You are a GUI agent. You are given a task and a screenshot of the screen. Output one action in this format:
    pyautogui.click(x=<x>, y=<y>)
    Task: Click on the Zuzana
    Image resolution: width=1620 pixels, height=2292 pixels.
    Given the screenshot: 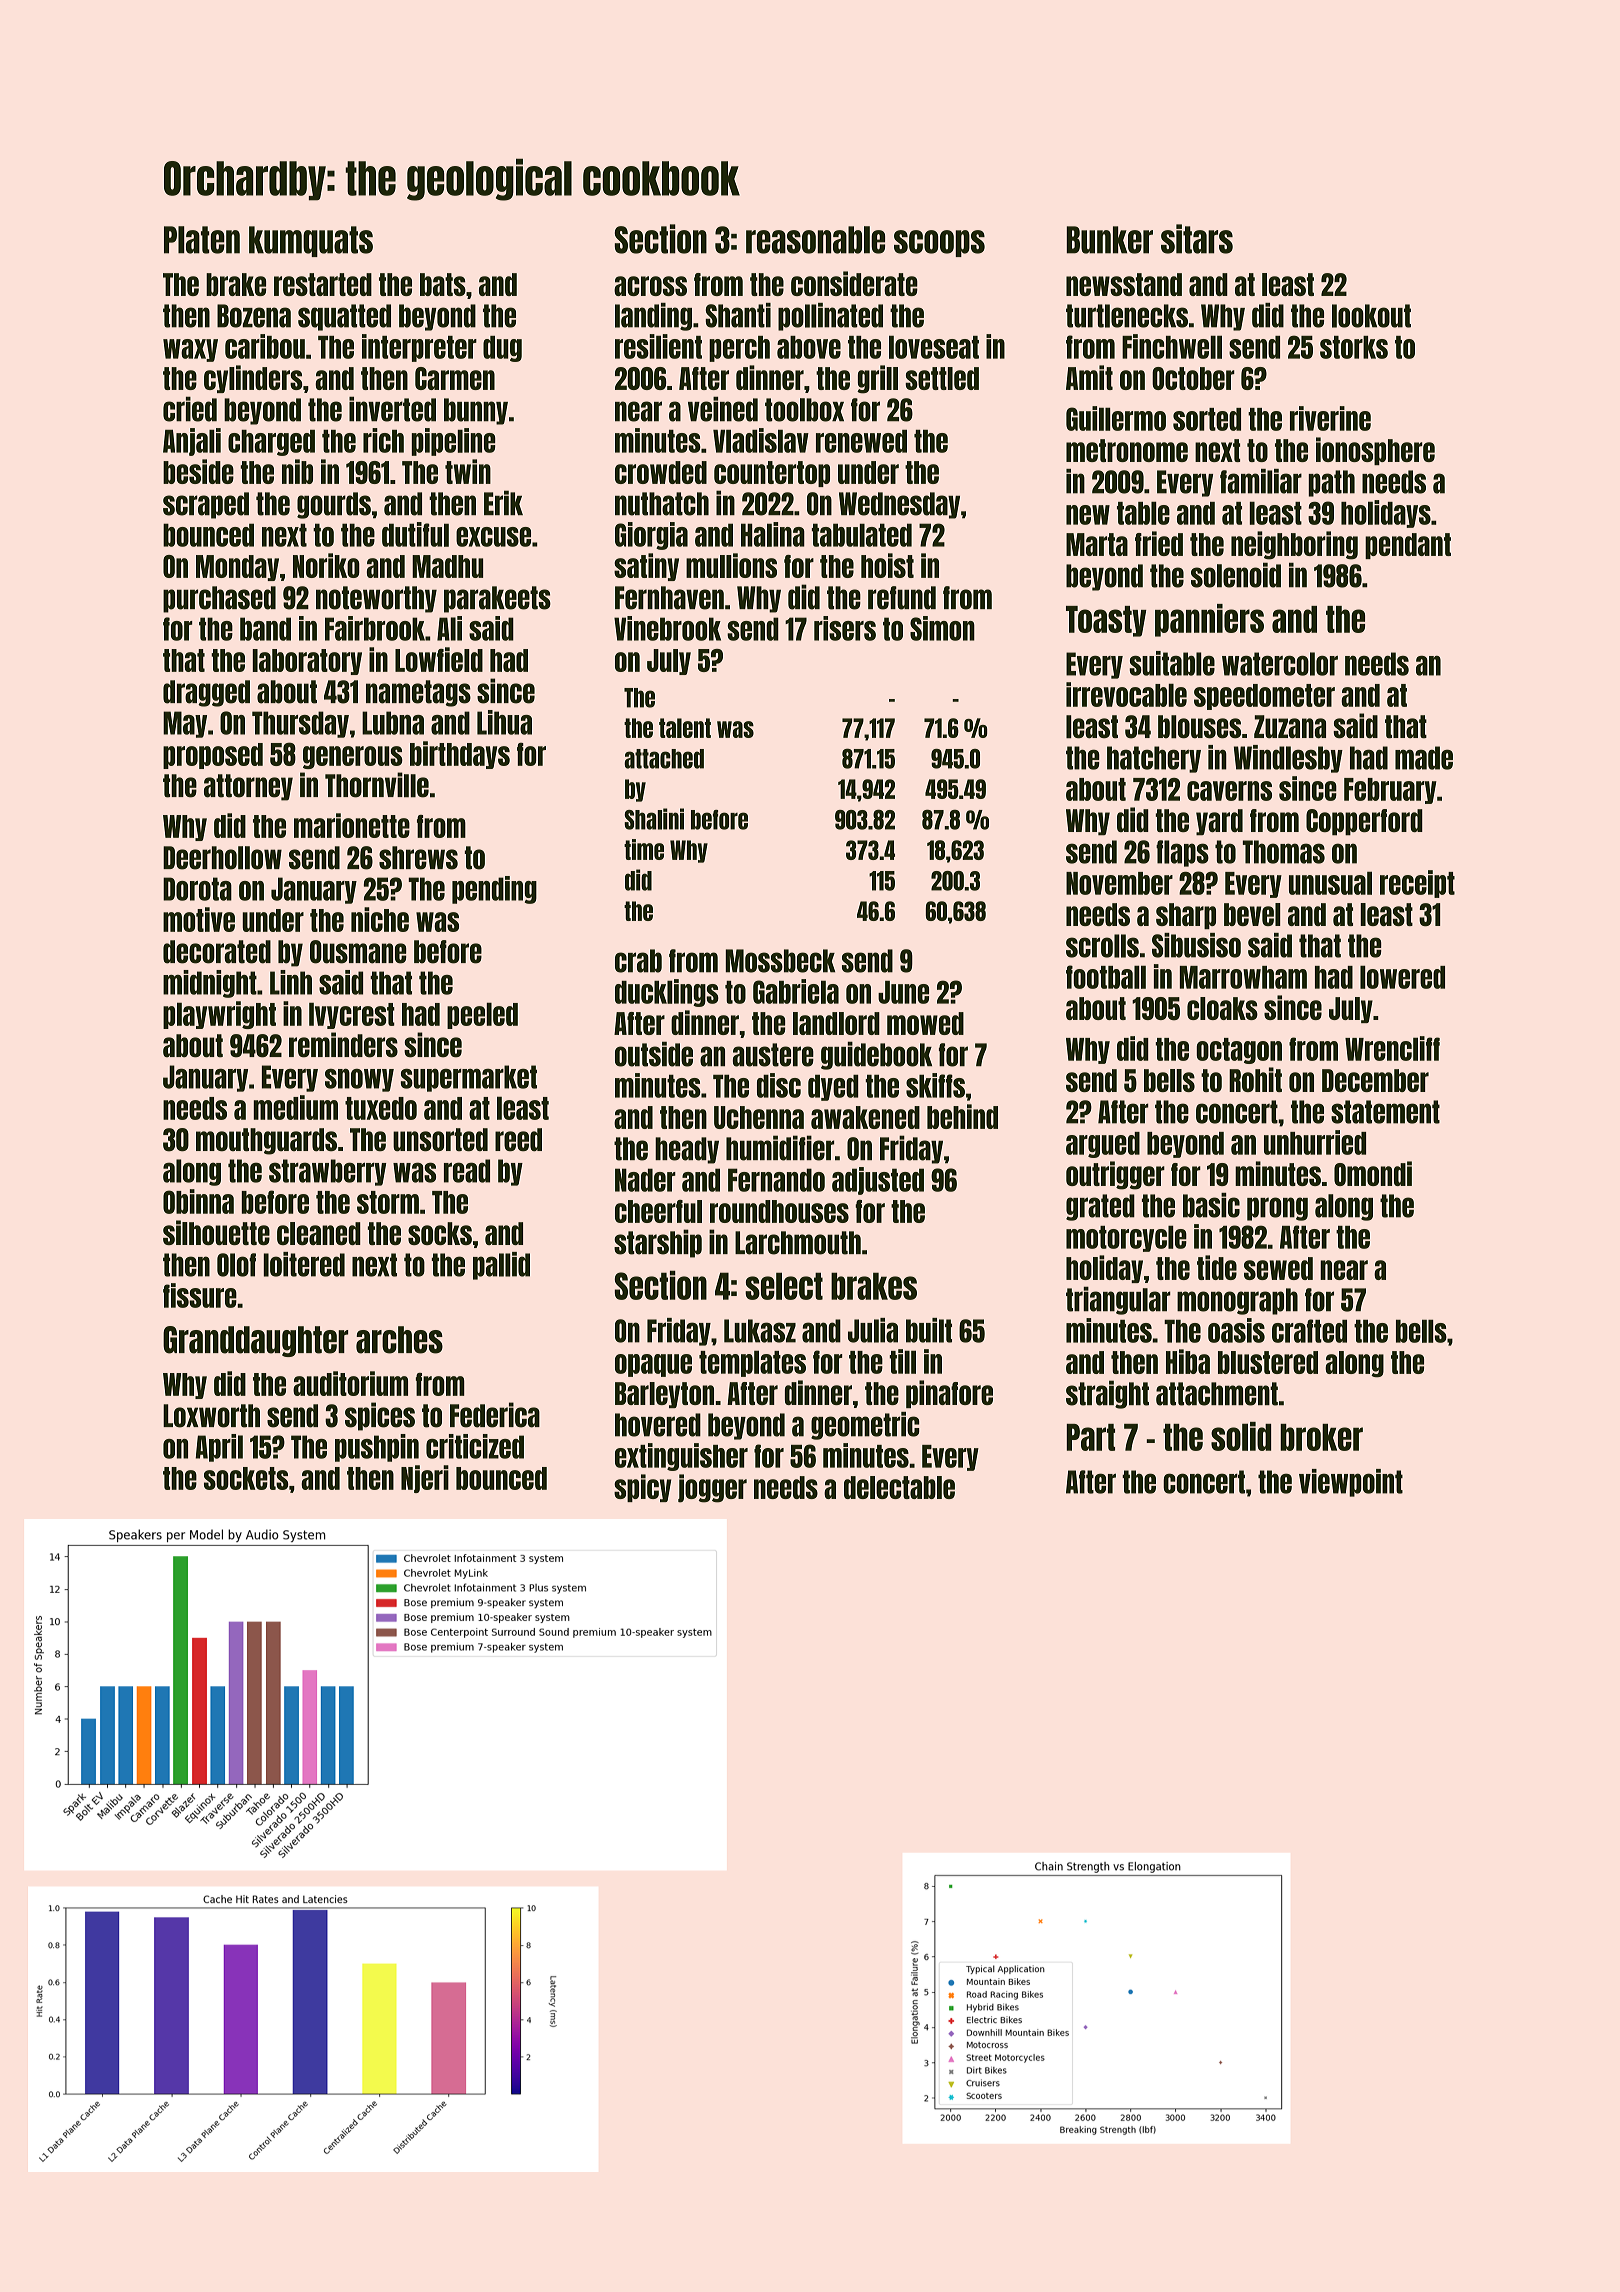 What is the action you would take?
    pyautogui.click(x=1290, y=727)
